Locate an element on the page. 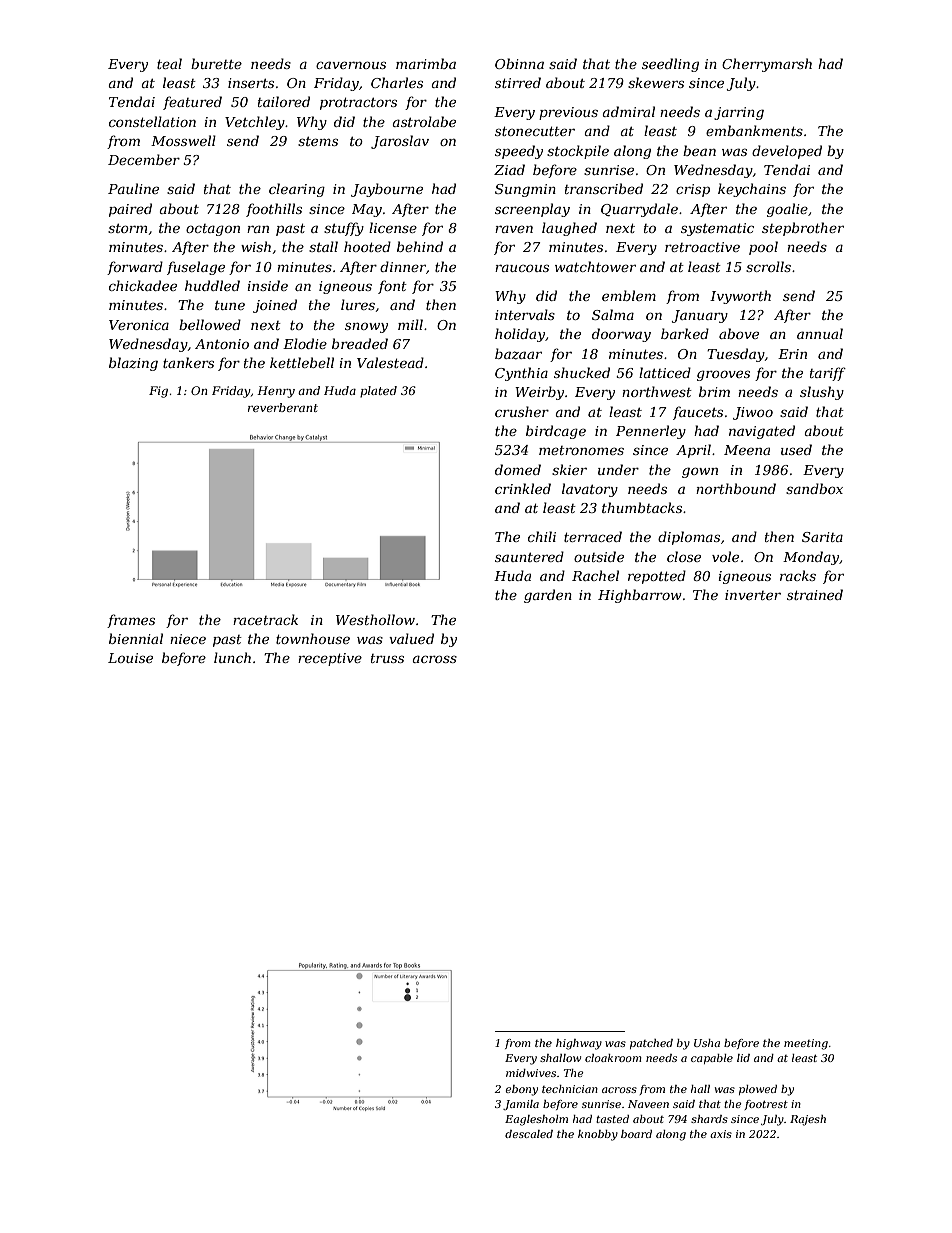  Charles is located at coordinates (397, 82).
